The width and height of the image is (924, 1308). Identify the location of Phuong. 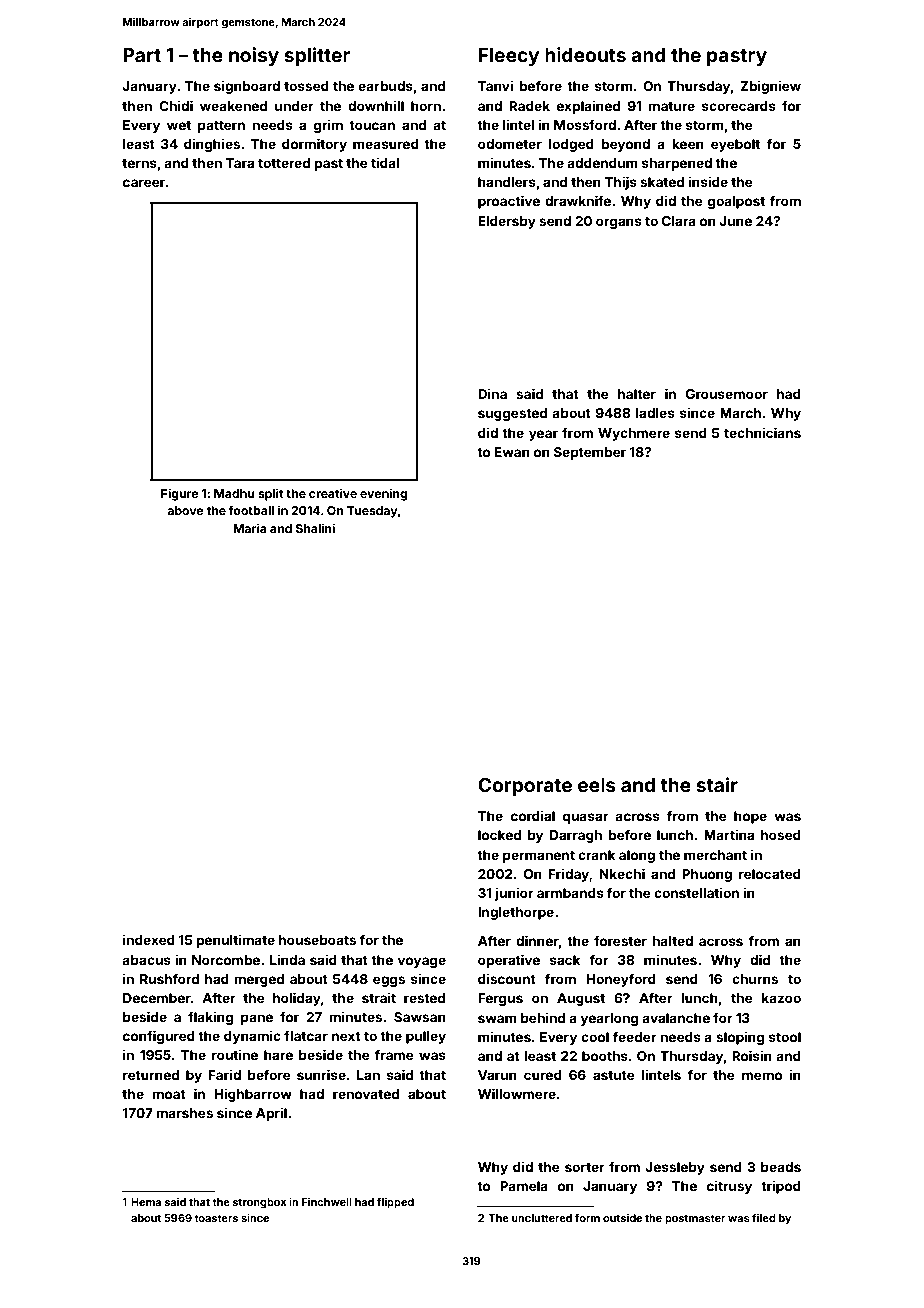
(707, 875).
